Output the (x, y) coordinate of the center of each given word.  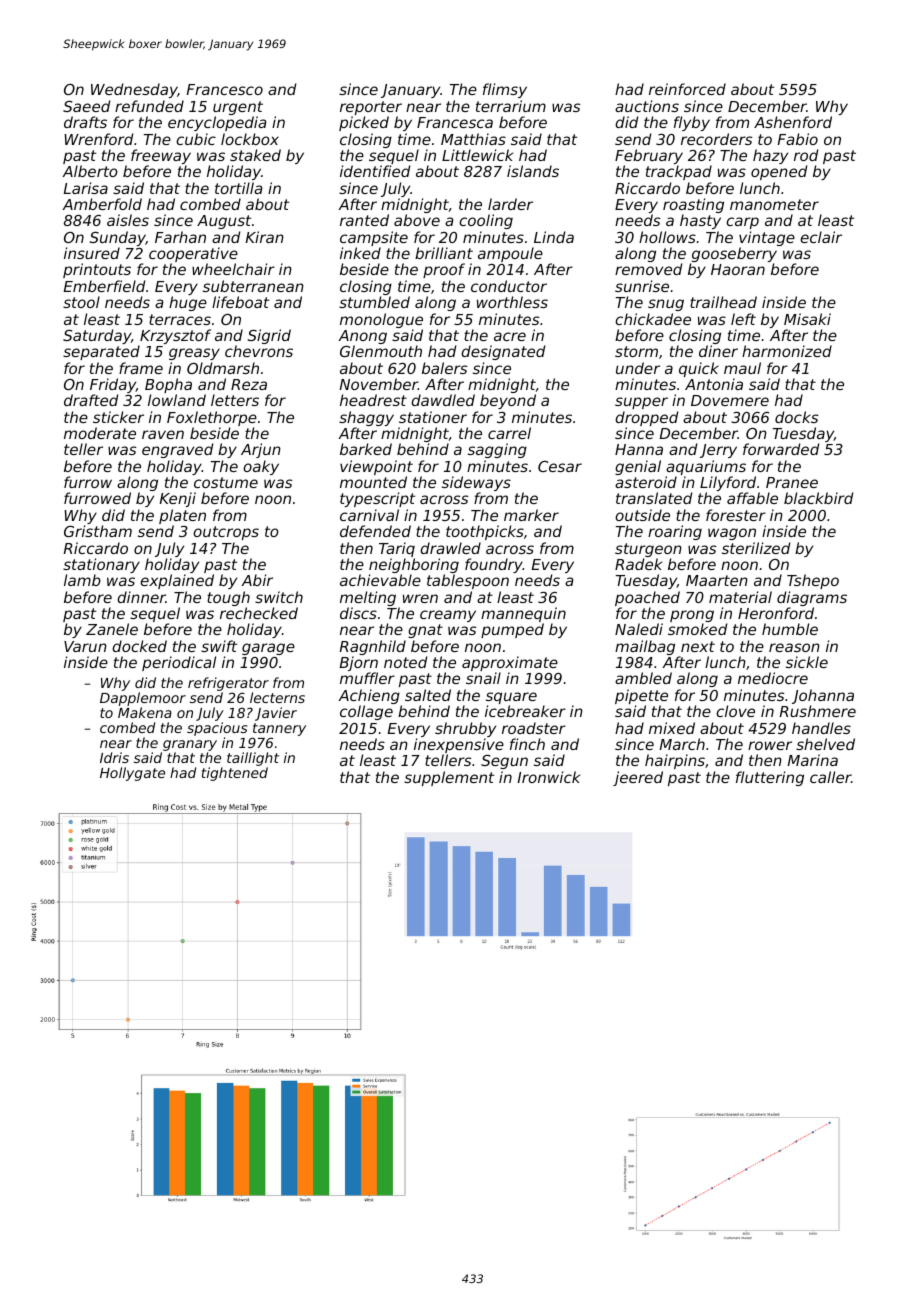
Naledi (639, 629)
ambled (643, 678)
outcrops (226, 533)
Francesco (225, 89)
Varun (85, 646)
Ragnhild (373, 647)
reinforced (687, 89)
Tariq (397, 549)
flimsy (505, 90)
